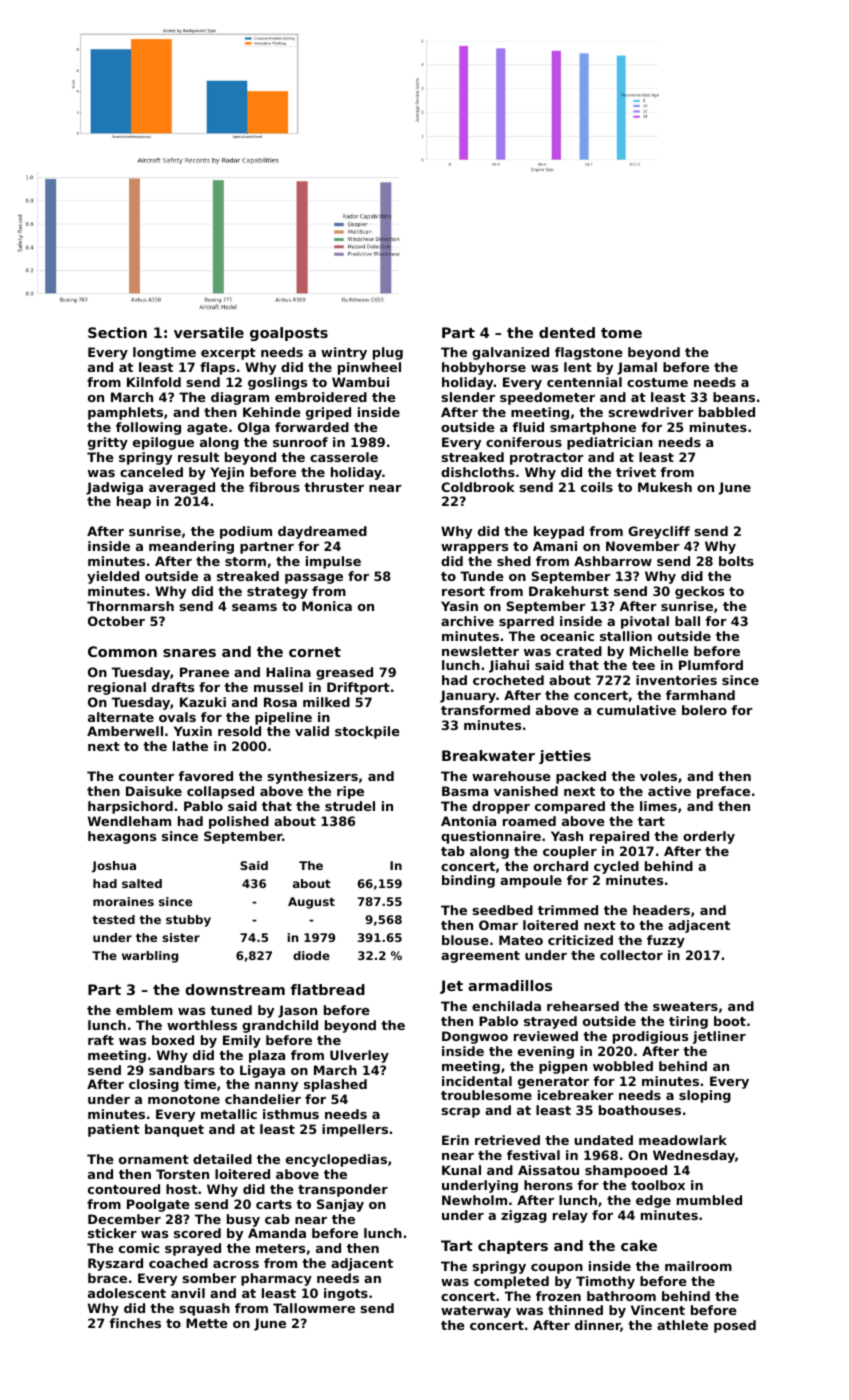  What do you see at coordinates (468, 821) in the screenshot?
I see `Antonia` at bounding box center [468, 821].
